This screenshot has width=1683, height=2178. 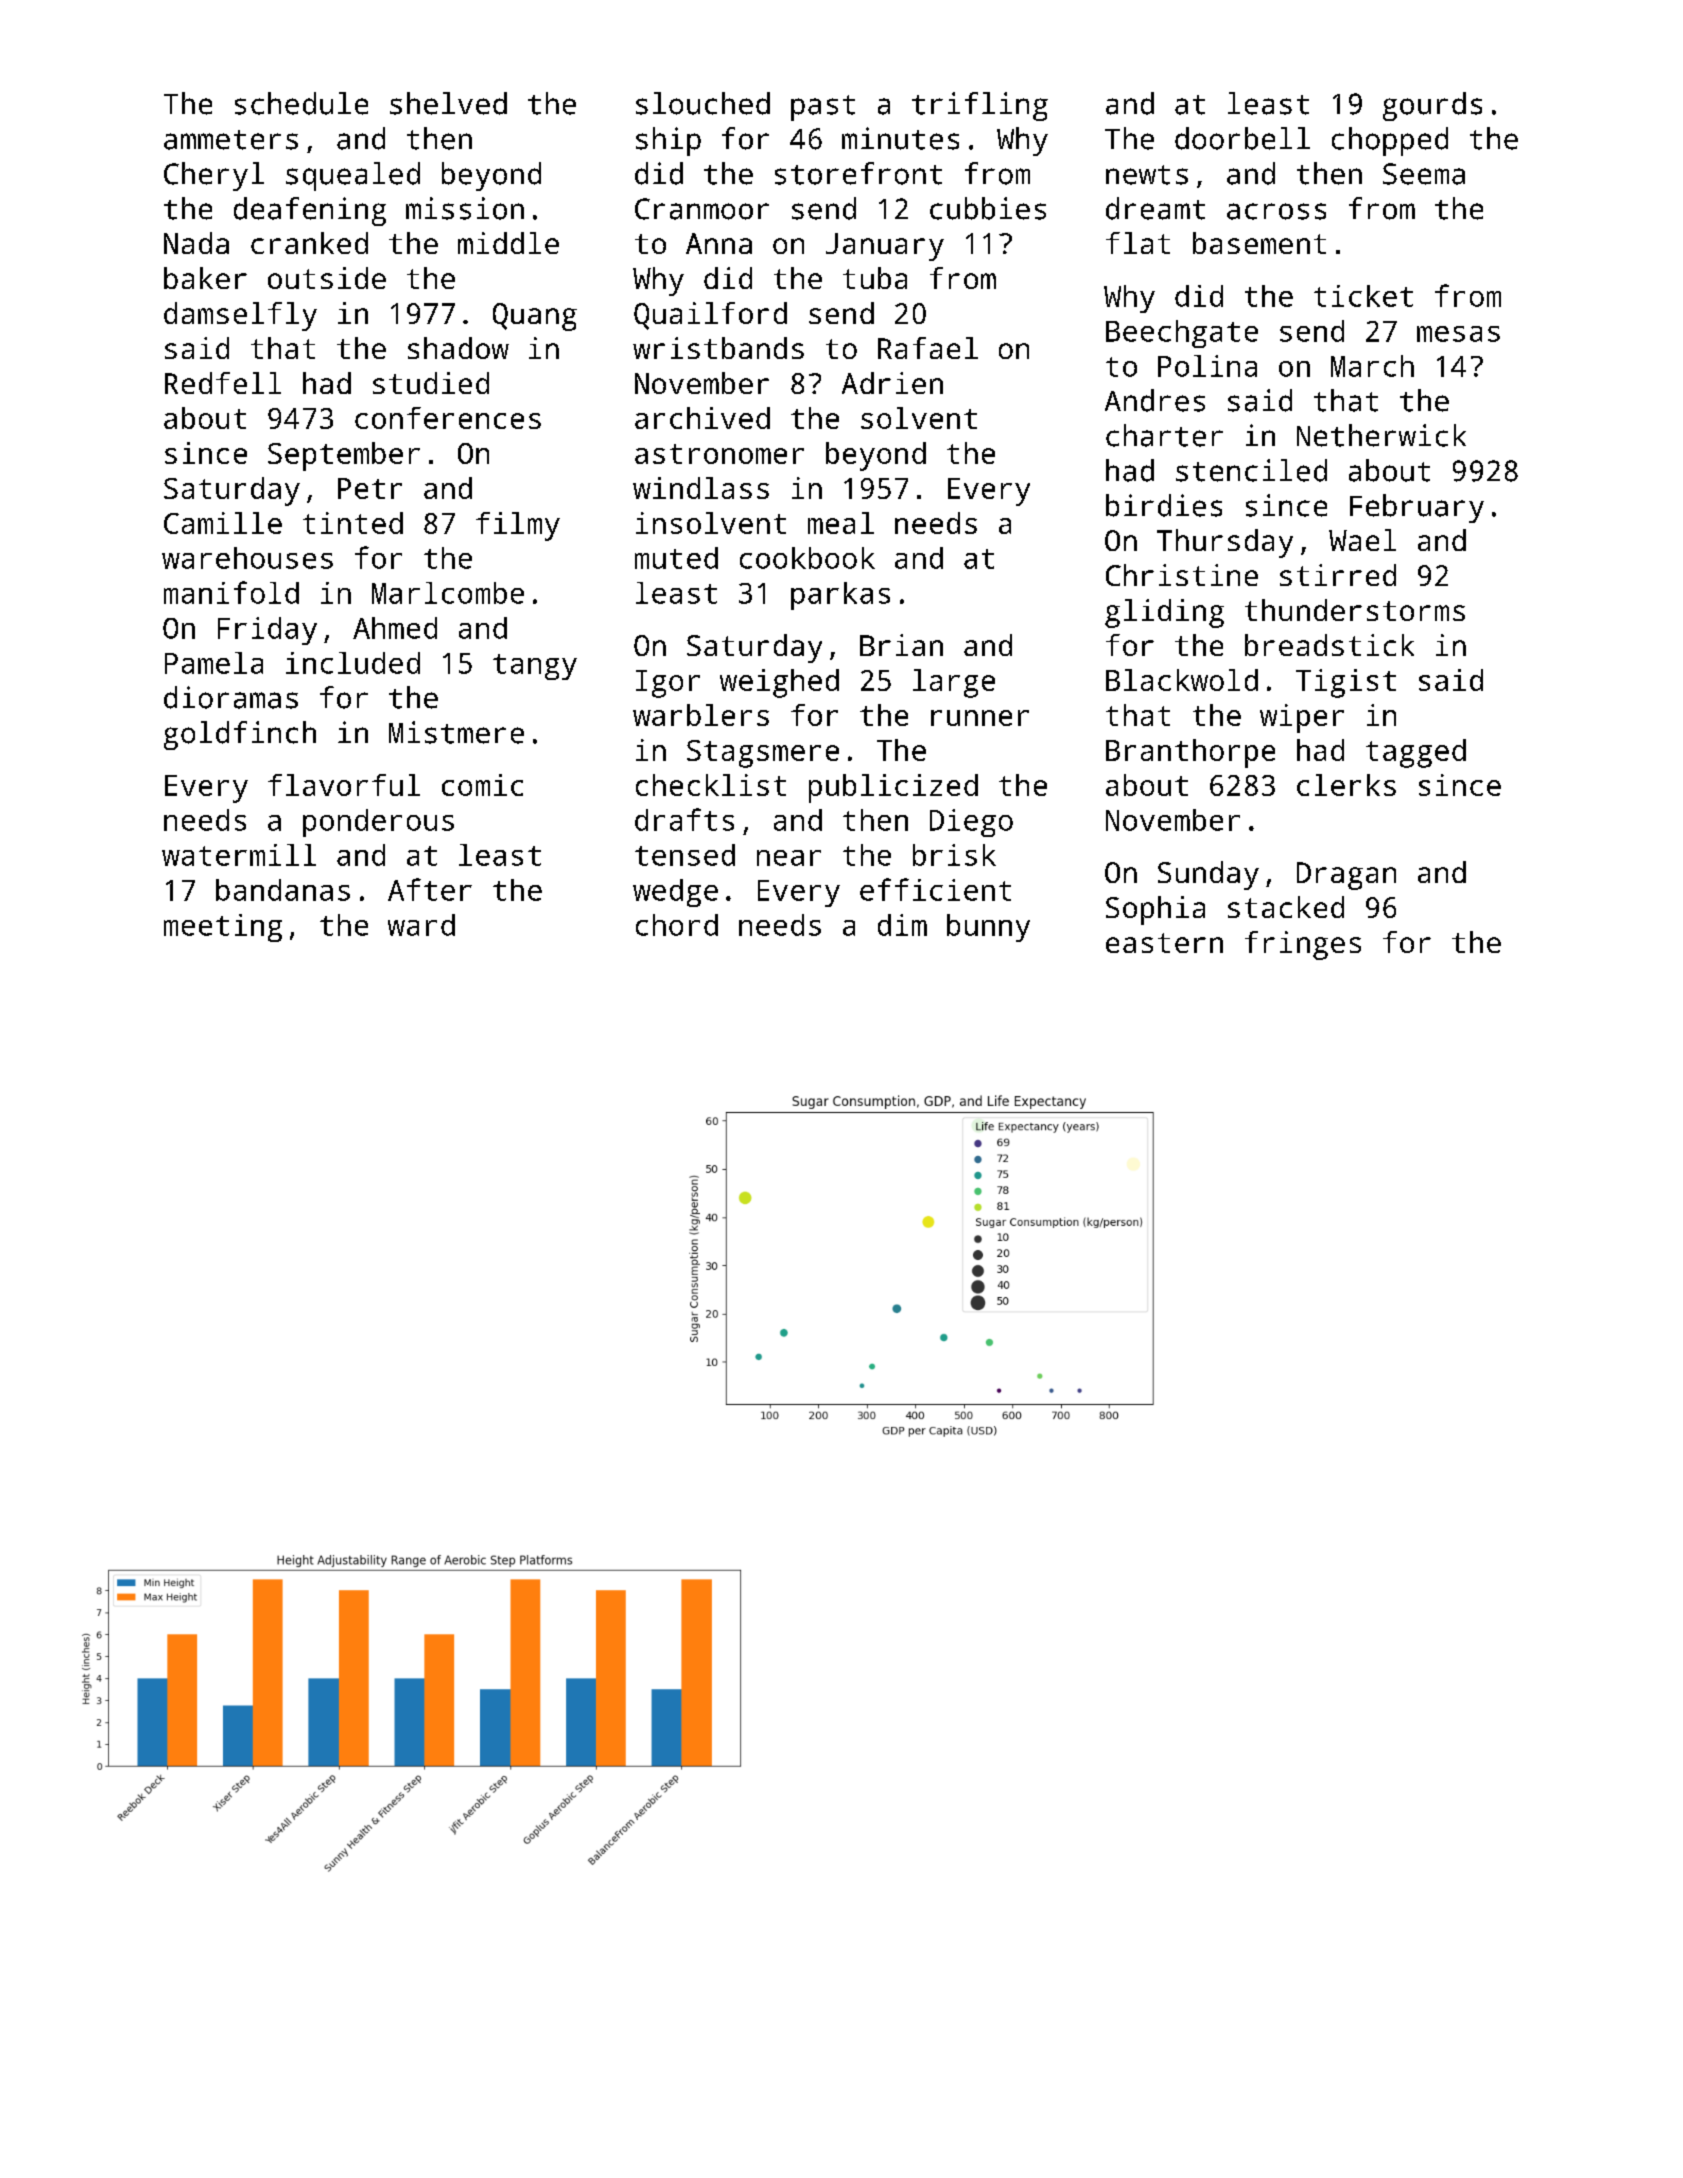 What do you see at coordinates (988, 208) in the screenshot?
I see `cubbies` at bounding box center [988, 208].
